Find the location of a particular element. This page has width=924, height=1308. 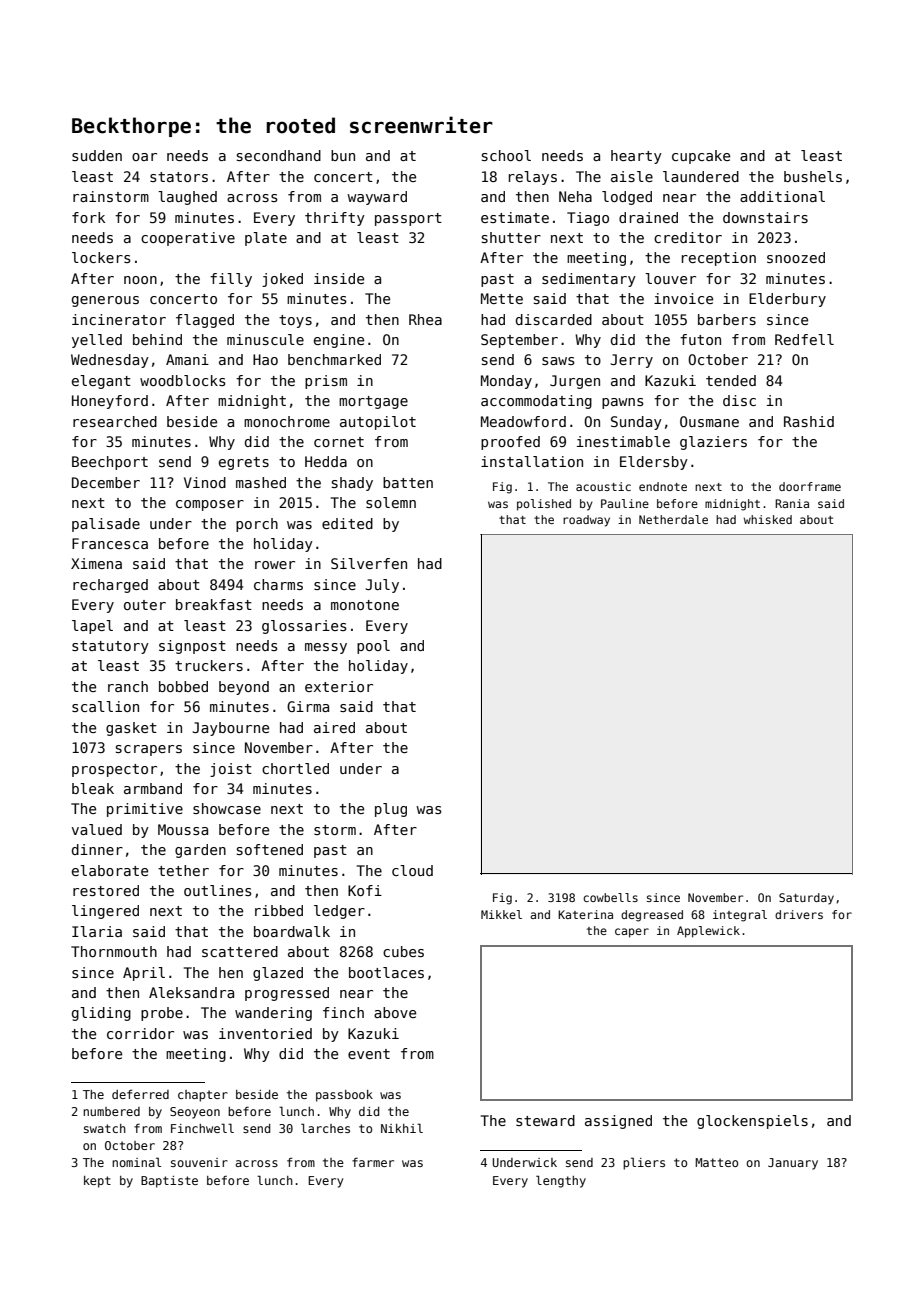

Saturday is located at coordinates (806, 899).
